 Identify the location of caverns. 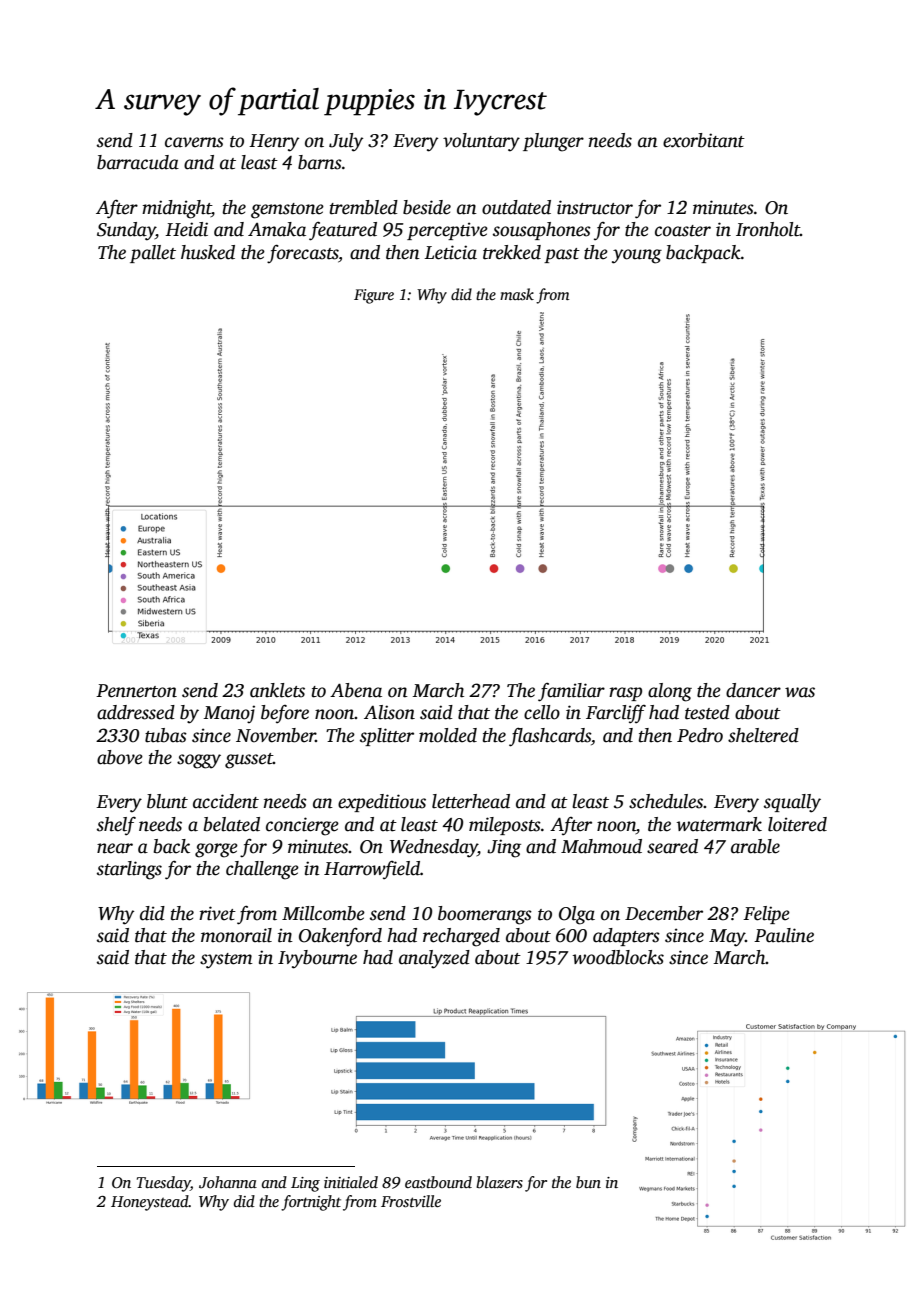
(194, 142).
